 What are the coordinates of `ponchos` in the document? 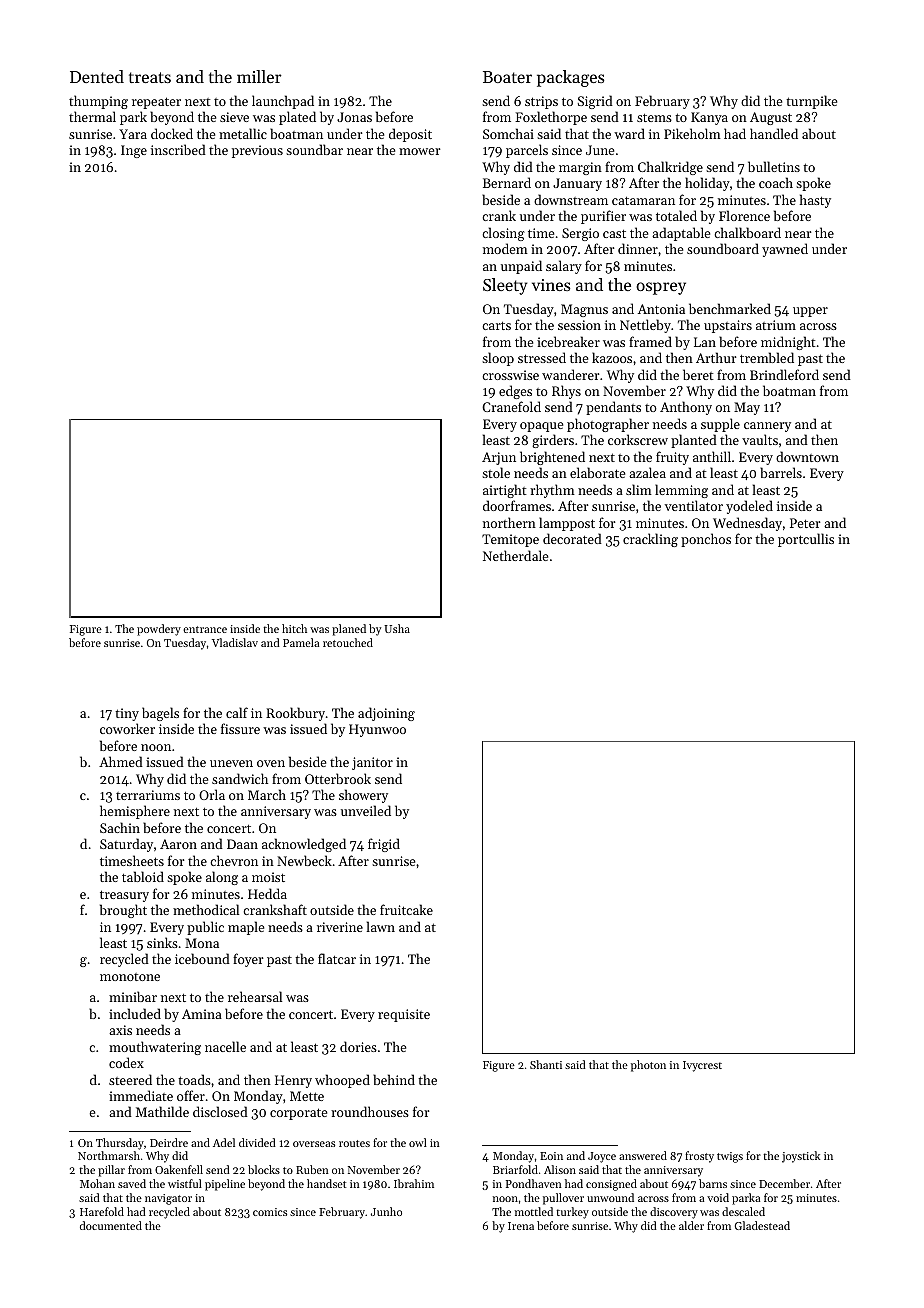 It's located at (706, 540).
